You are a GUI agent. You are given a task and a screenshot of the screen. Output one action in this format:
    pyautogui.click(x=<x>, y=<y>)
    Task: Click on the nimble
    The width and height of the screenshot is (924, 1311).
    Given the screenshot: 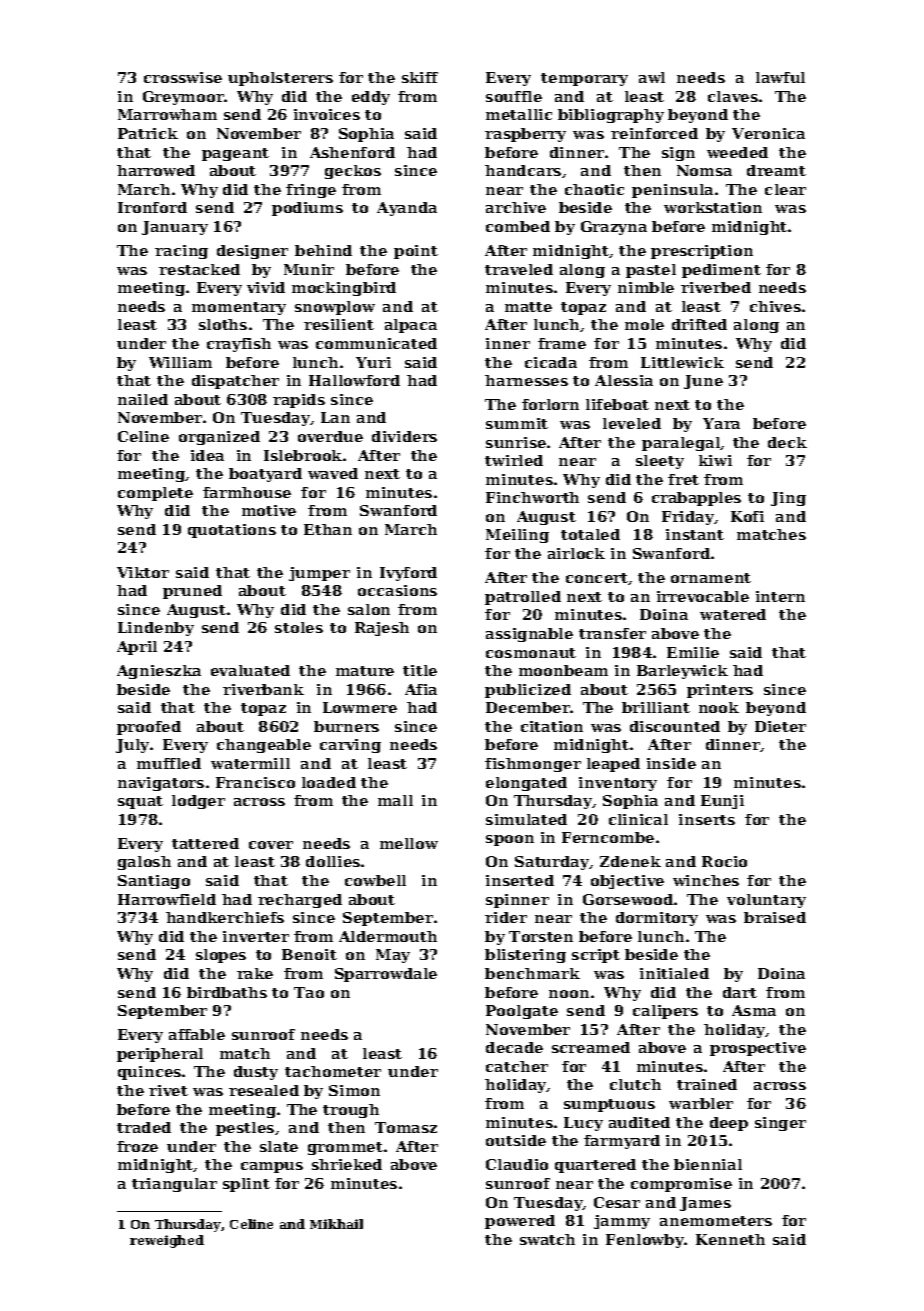 What is the action you would take?
    pyautogui.click(x=646, y=287)
